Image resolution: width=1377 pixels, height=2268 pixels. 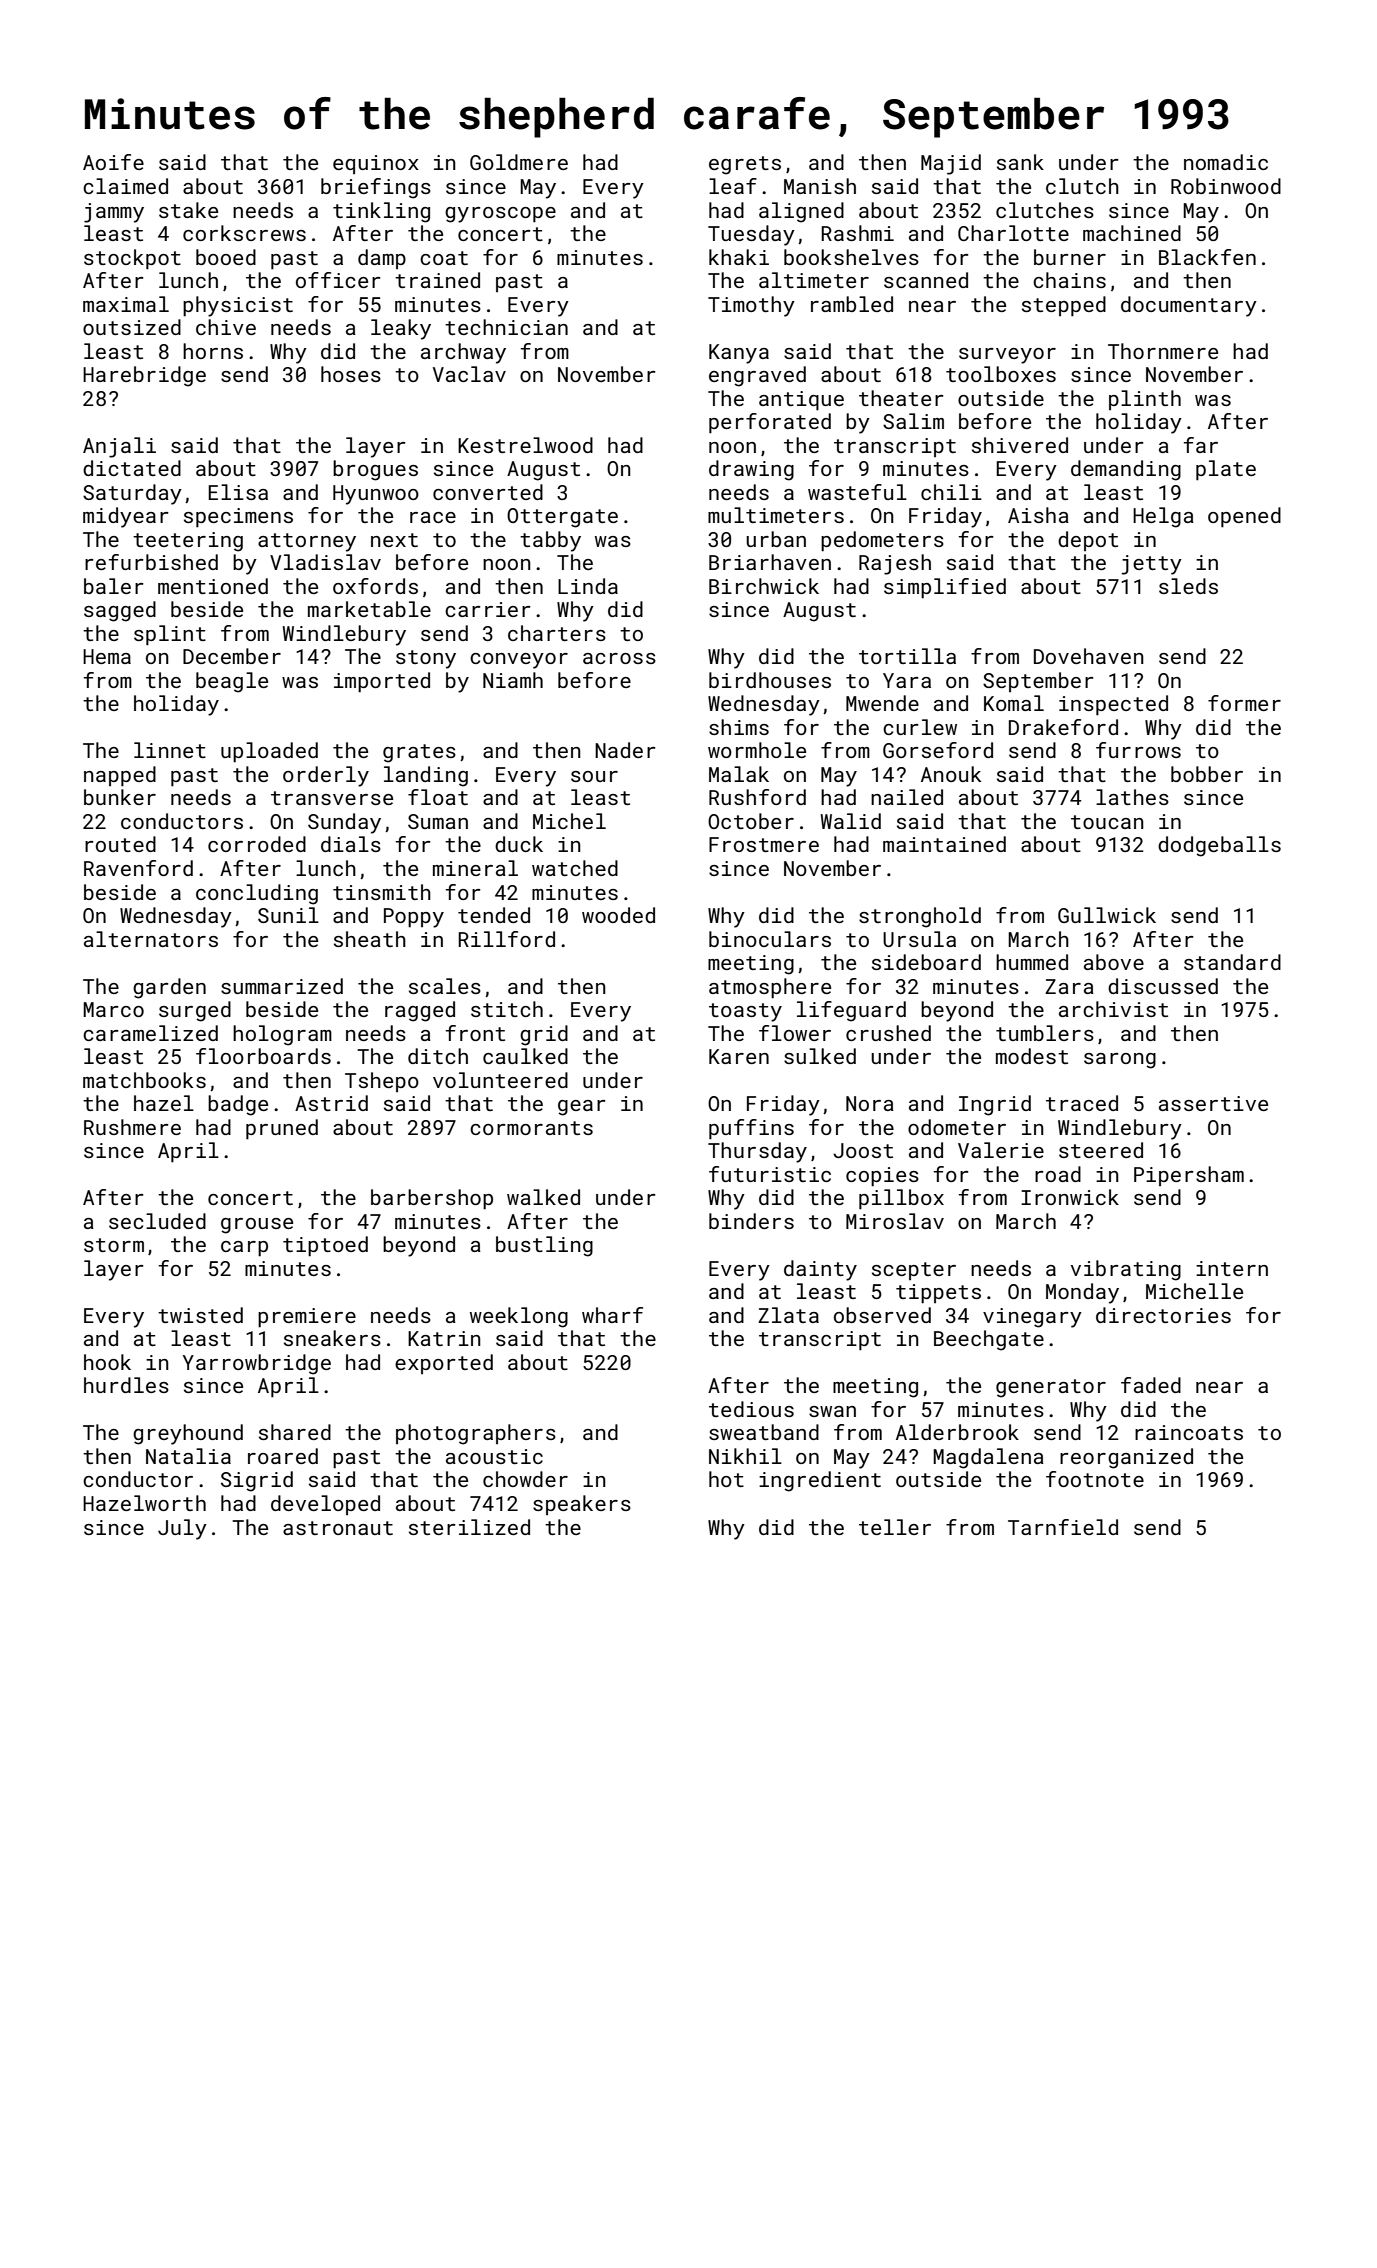 I want to click on Kestrelwood, so click(x=525, y=445).
